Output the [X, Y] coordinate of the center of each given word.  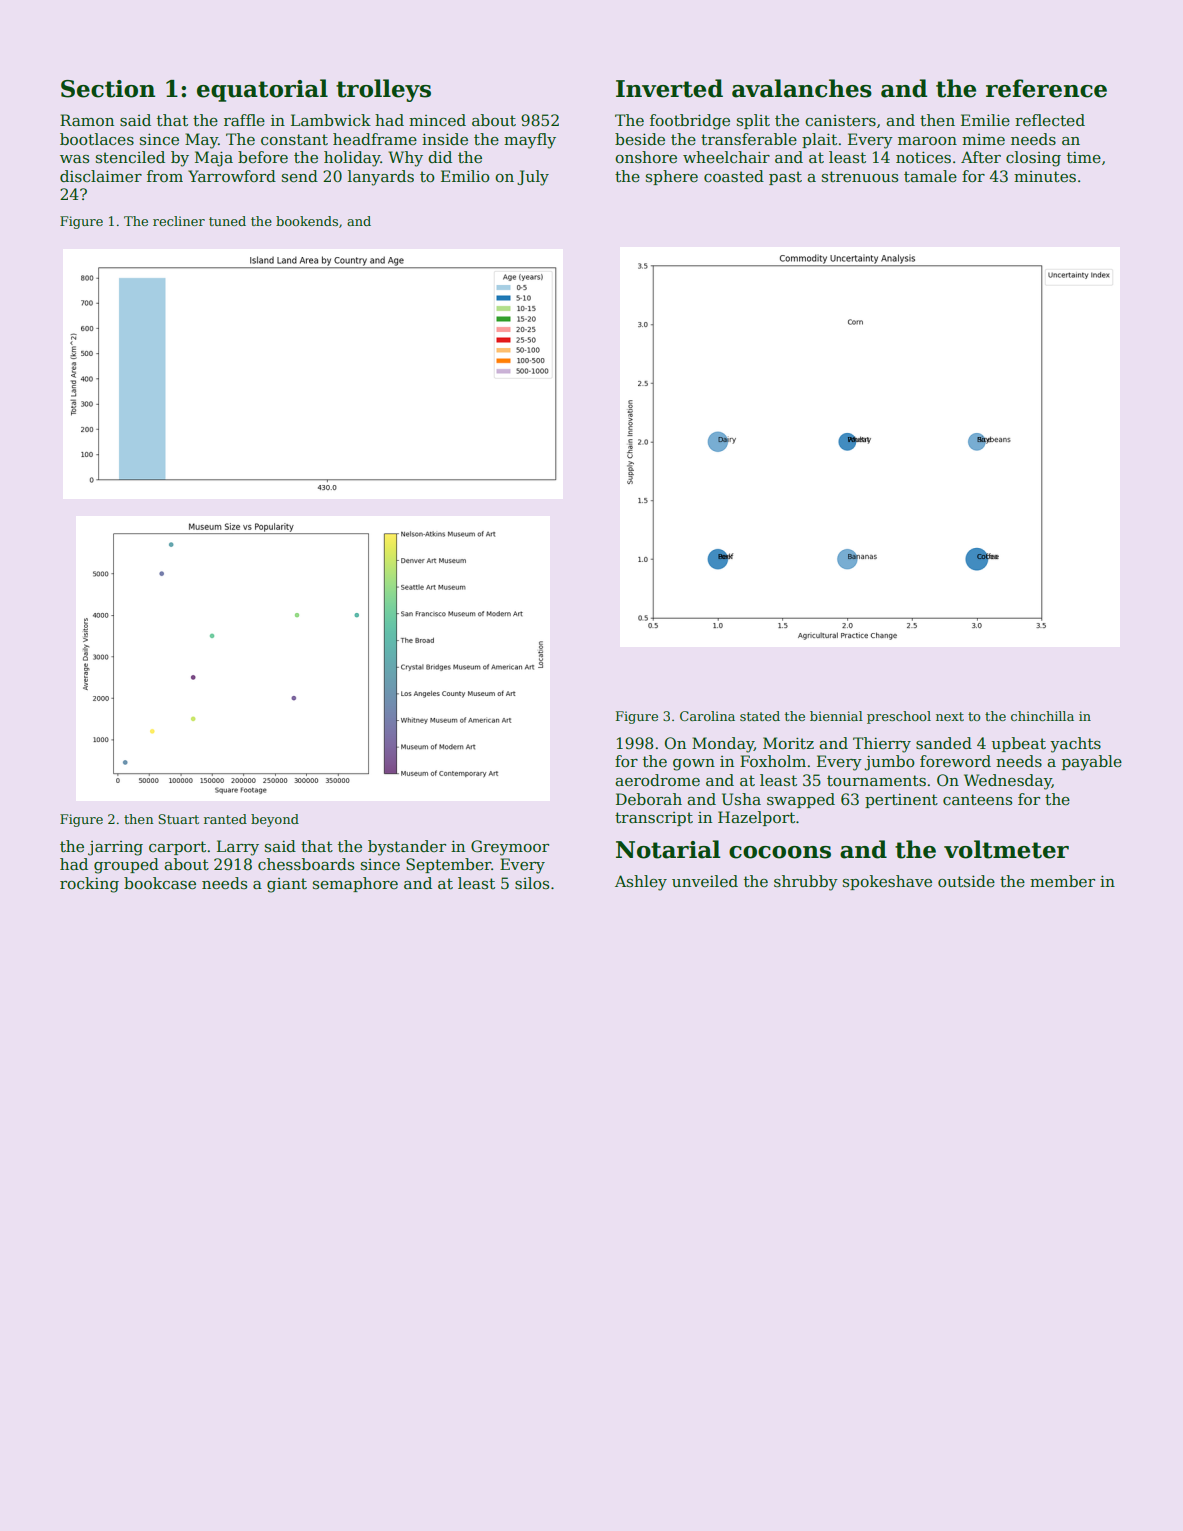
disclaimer [101, 176]
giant [287, 885]
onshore [646, 157]
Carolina [707, 716]
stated [760, 716]
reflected [1050, 120]
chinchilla [1042, 716]
